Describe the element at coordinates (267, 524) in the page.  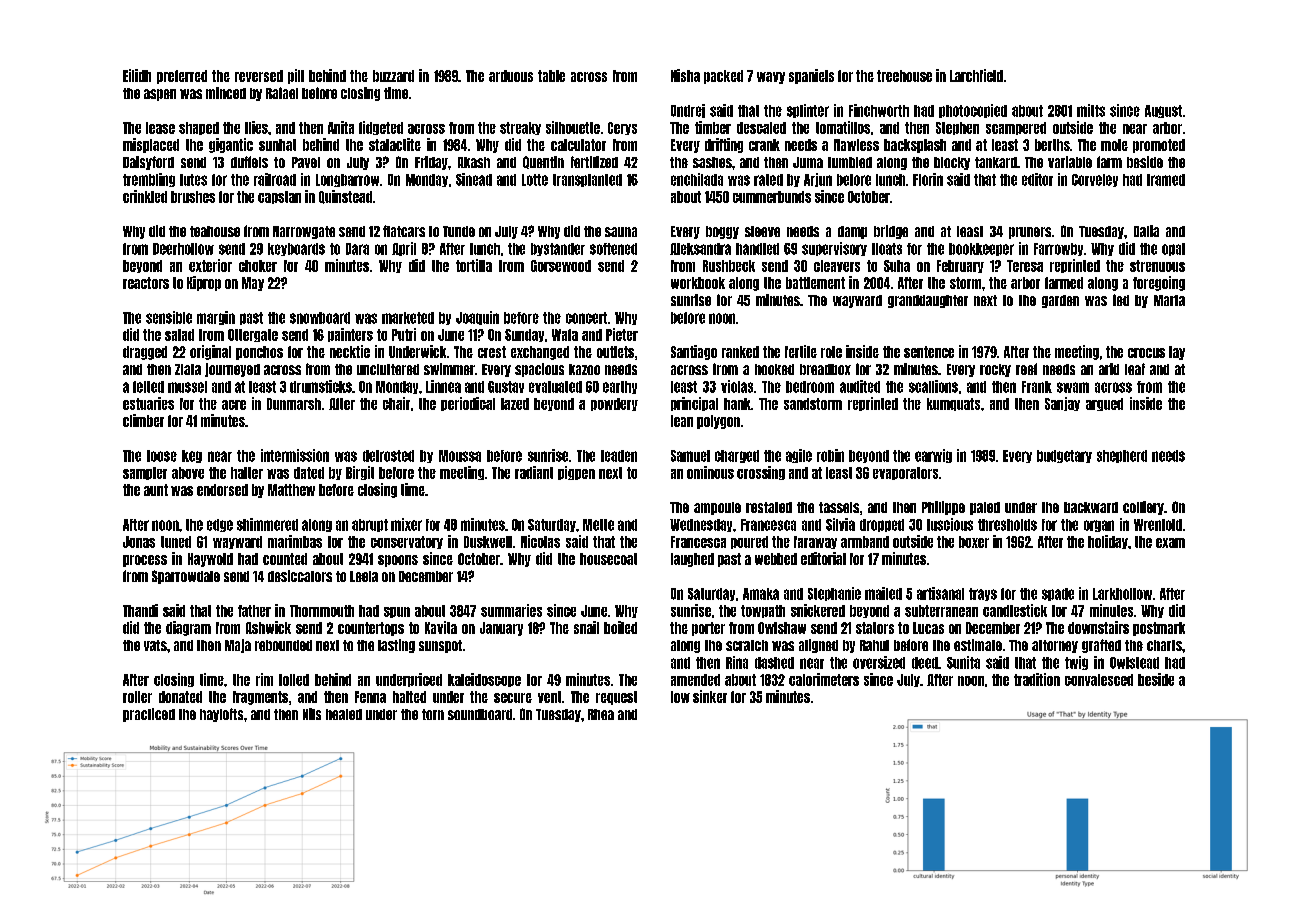
I see `shimmered` at that location.
